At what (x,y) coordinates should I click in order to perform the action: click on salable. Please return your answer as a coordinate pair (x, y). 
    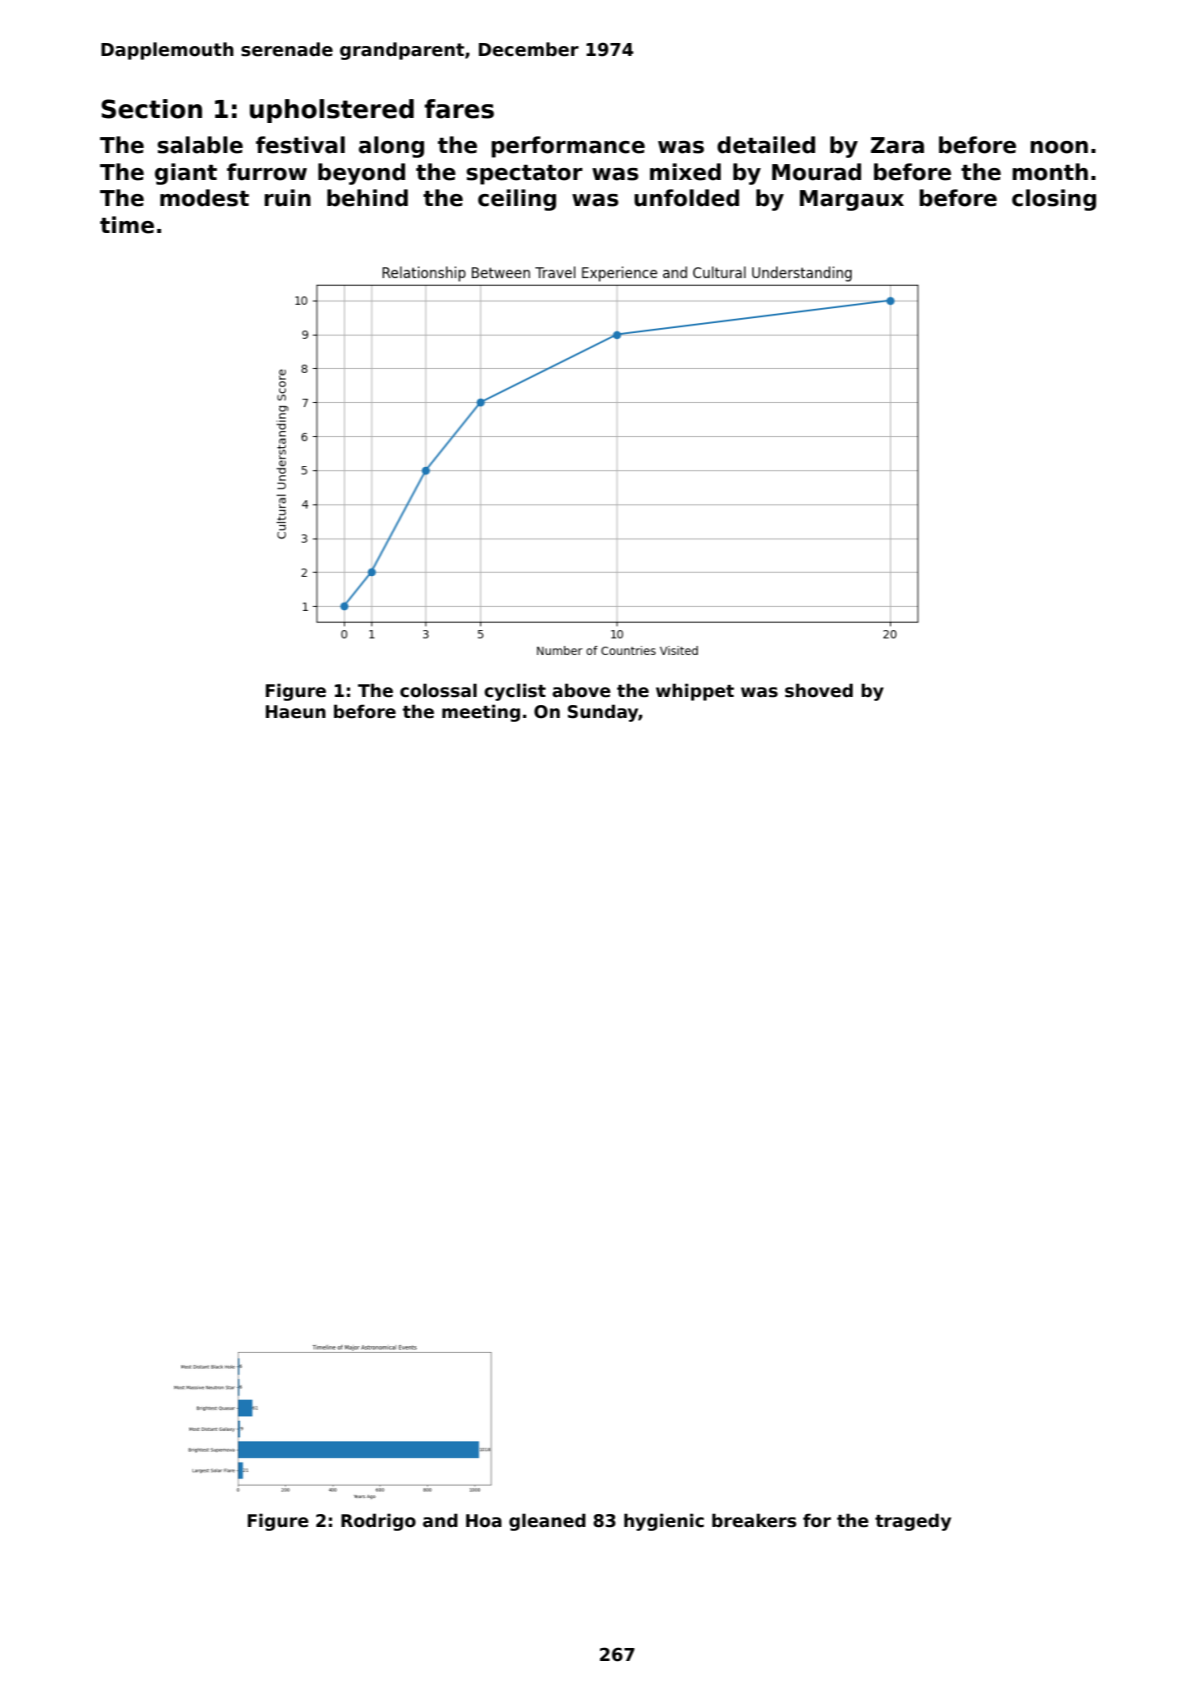
    Looking at the image, I should click on (200, 145).
